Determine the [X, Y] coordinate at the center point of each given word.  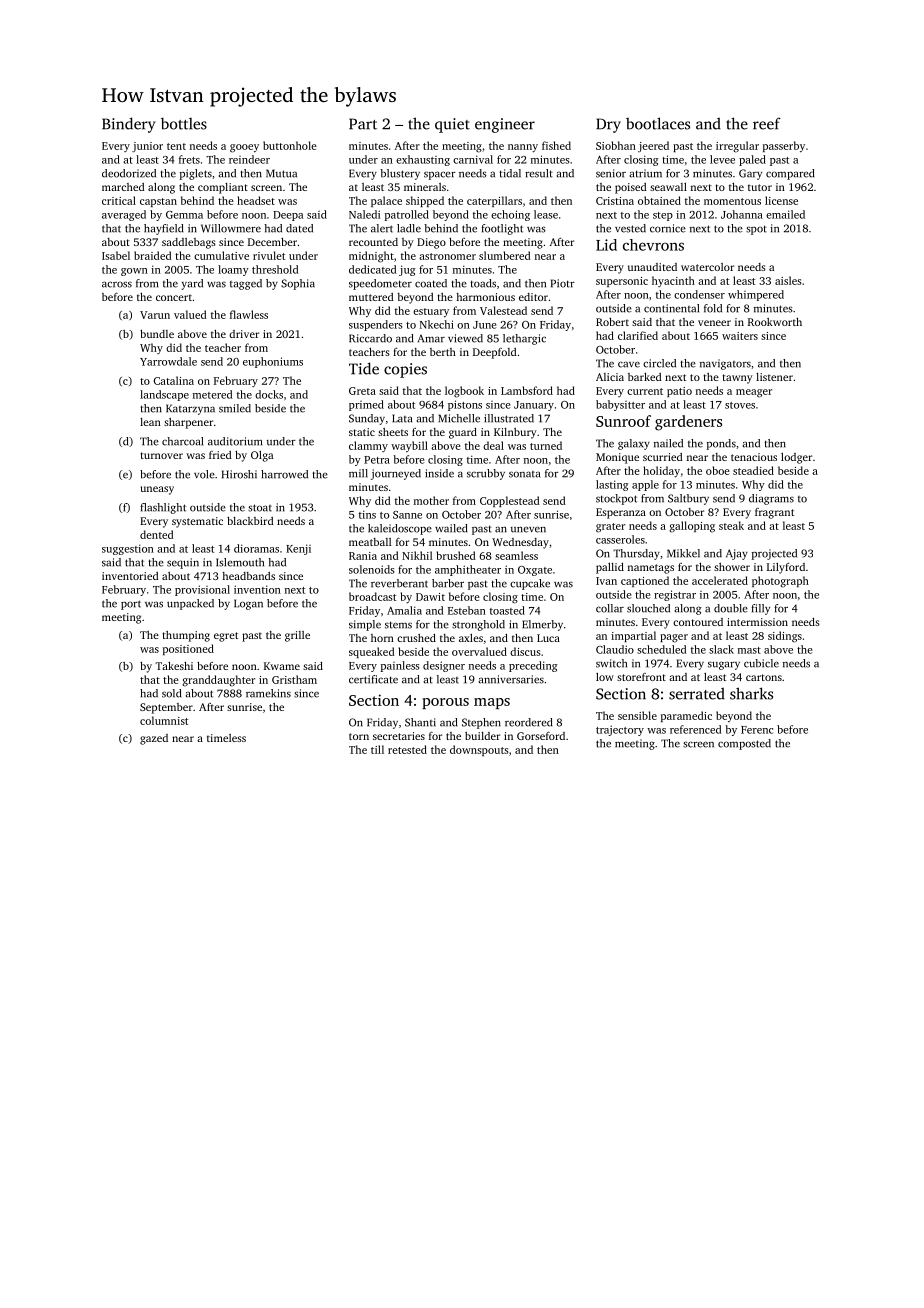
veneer [714, 323]
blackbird [250, 521]
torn [359, 736]
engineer [505, 125]
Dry [608, 125]
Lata [402, 418]
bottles [184, 123]
